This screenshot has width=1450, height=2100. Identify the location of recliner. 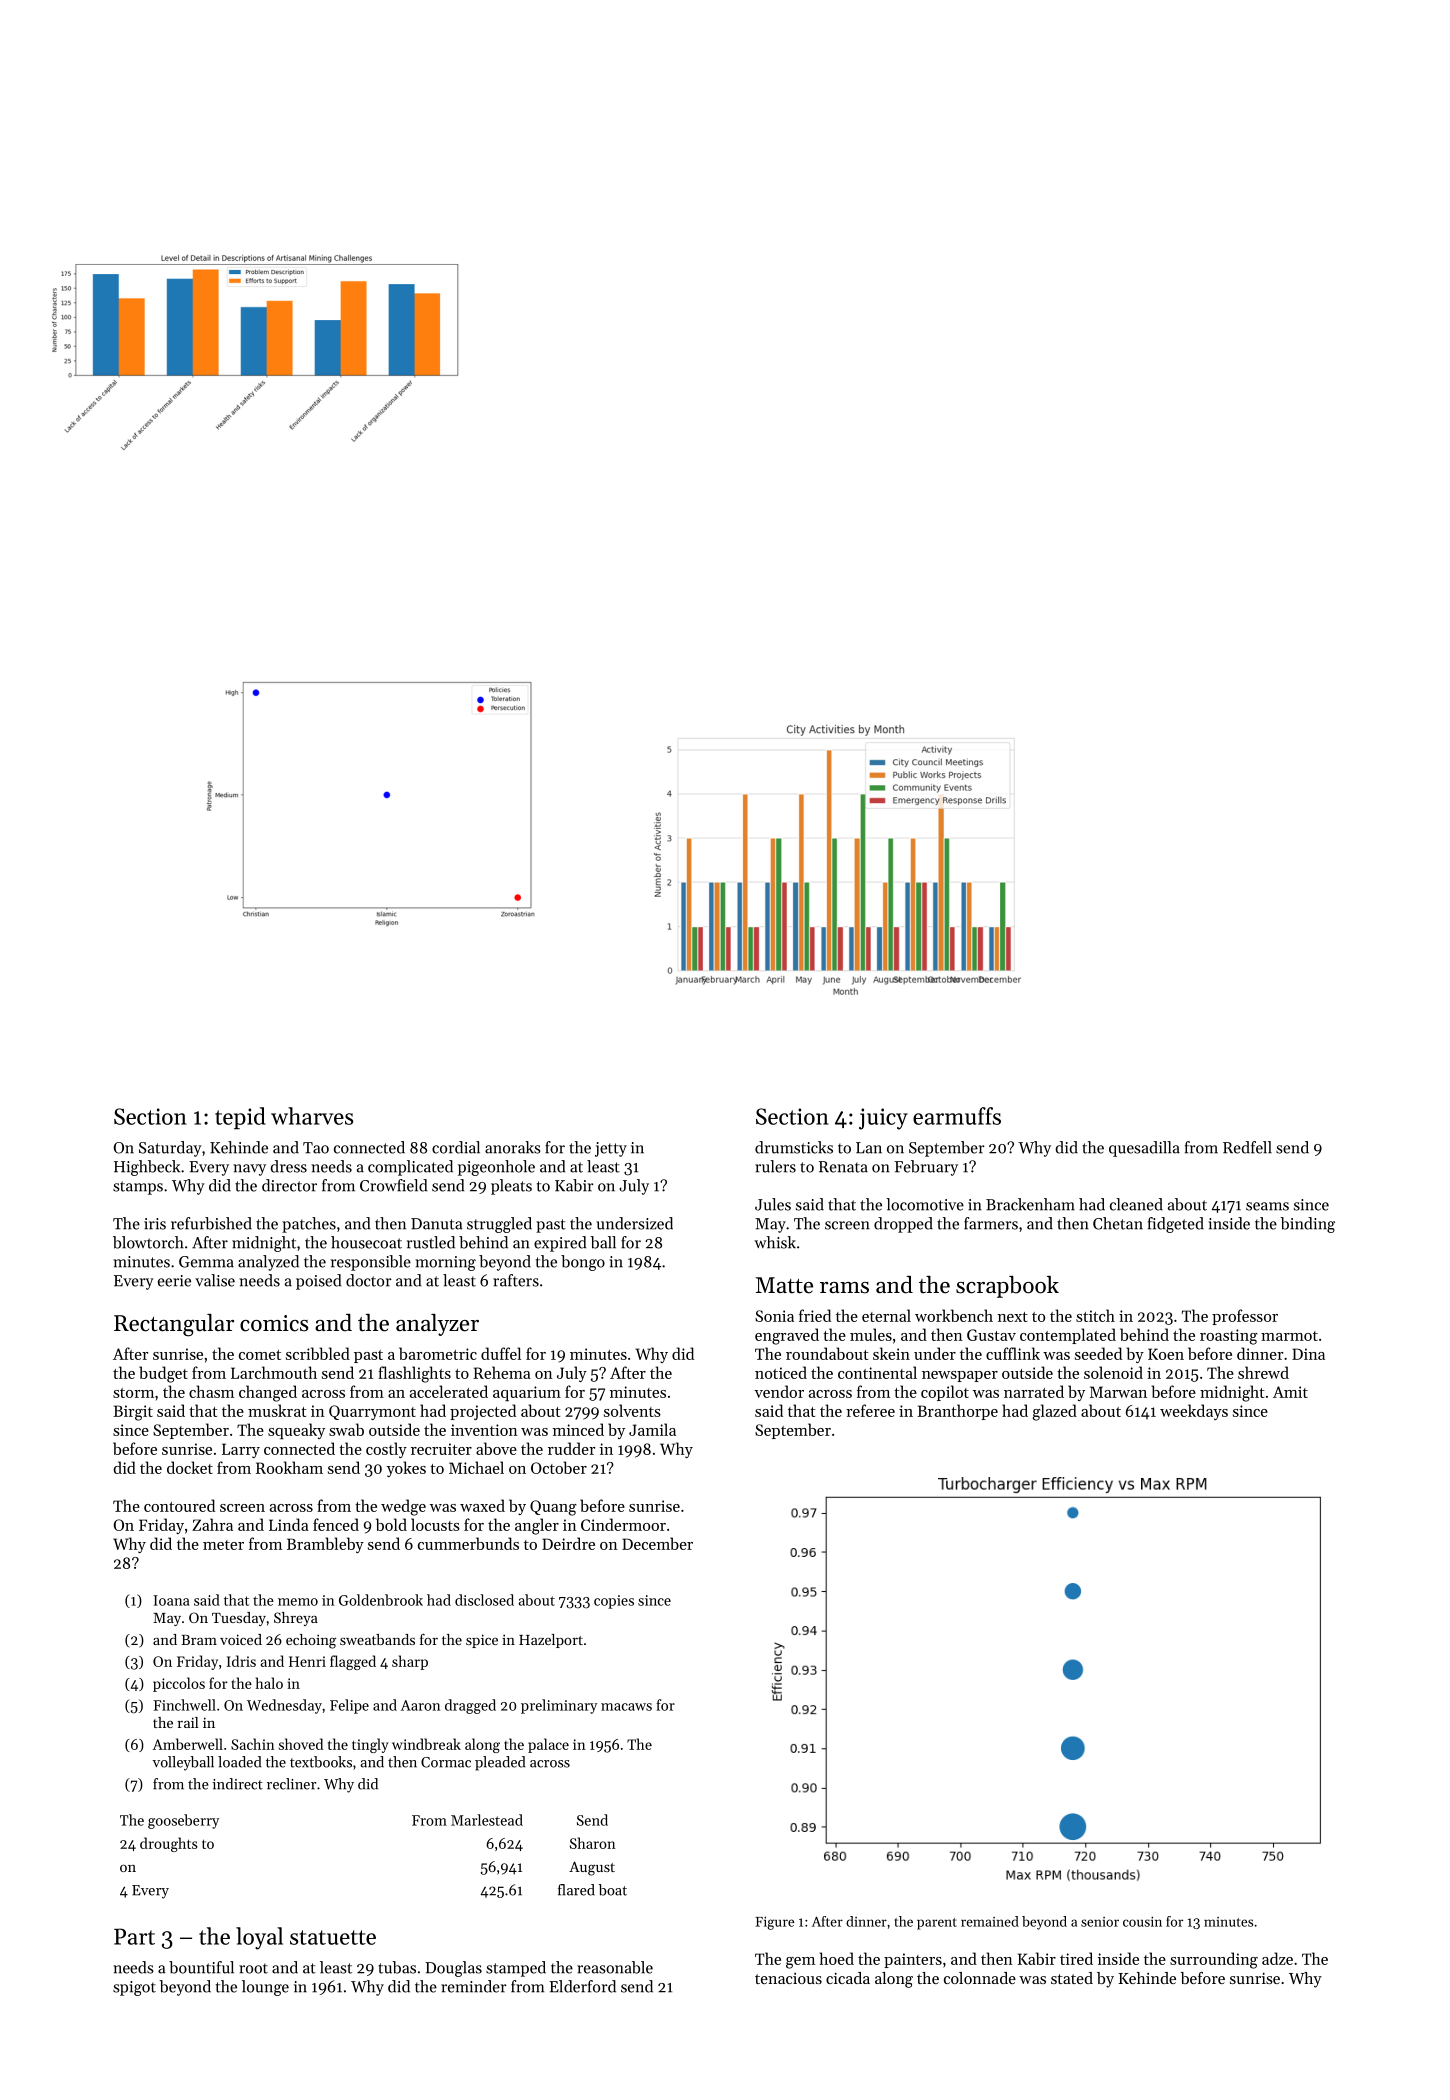
(291, 1784).
